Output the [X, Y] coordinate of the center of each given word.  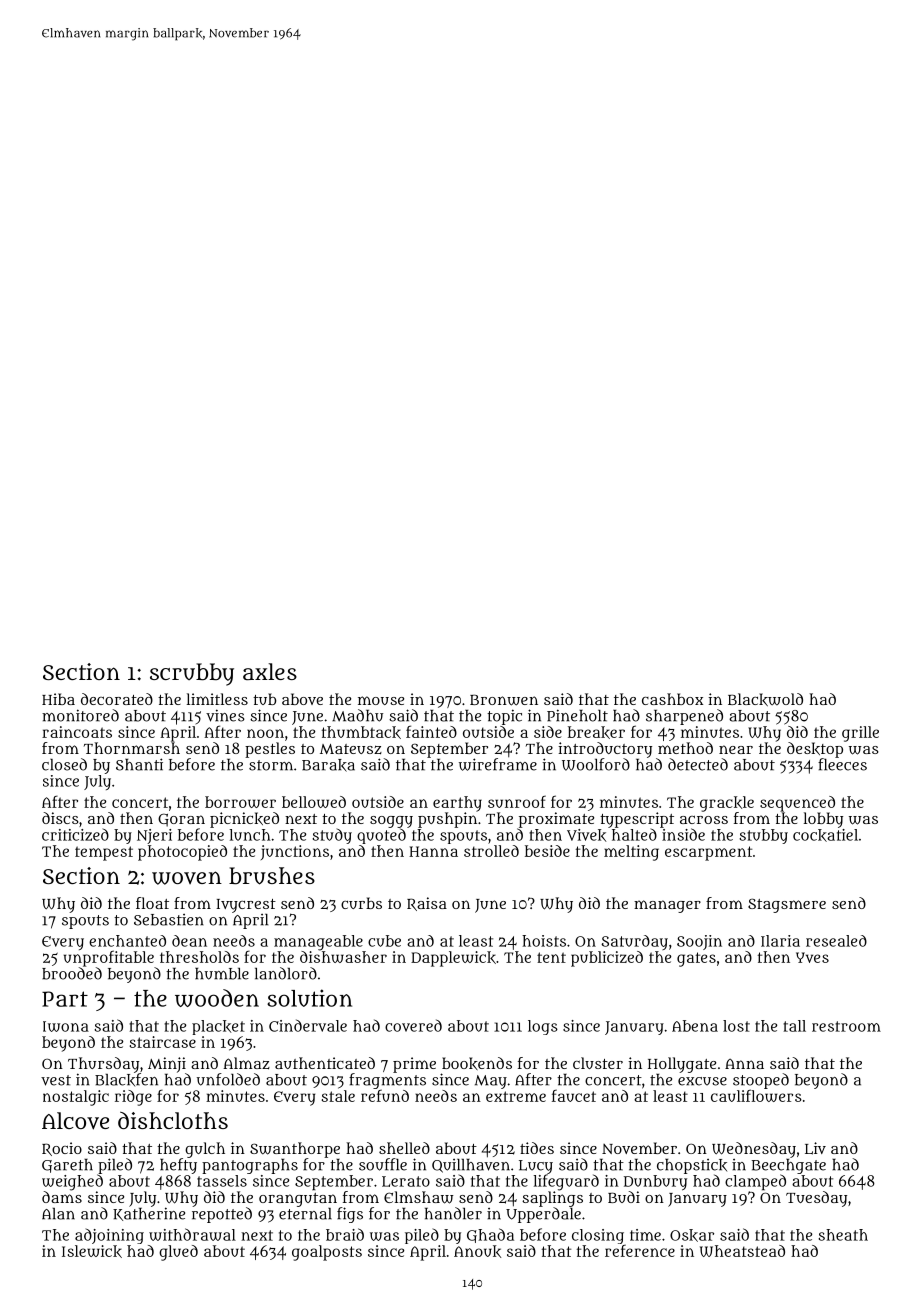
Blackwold [765, 699]
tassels [222, 1181]
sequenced [797, 804]
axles [270, 671]
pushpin [447, 820]
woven [187, 878]
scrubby [192, 674]
